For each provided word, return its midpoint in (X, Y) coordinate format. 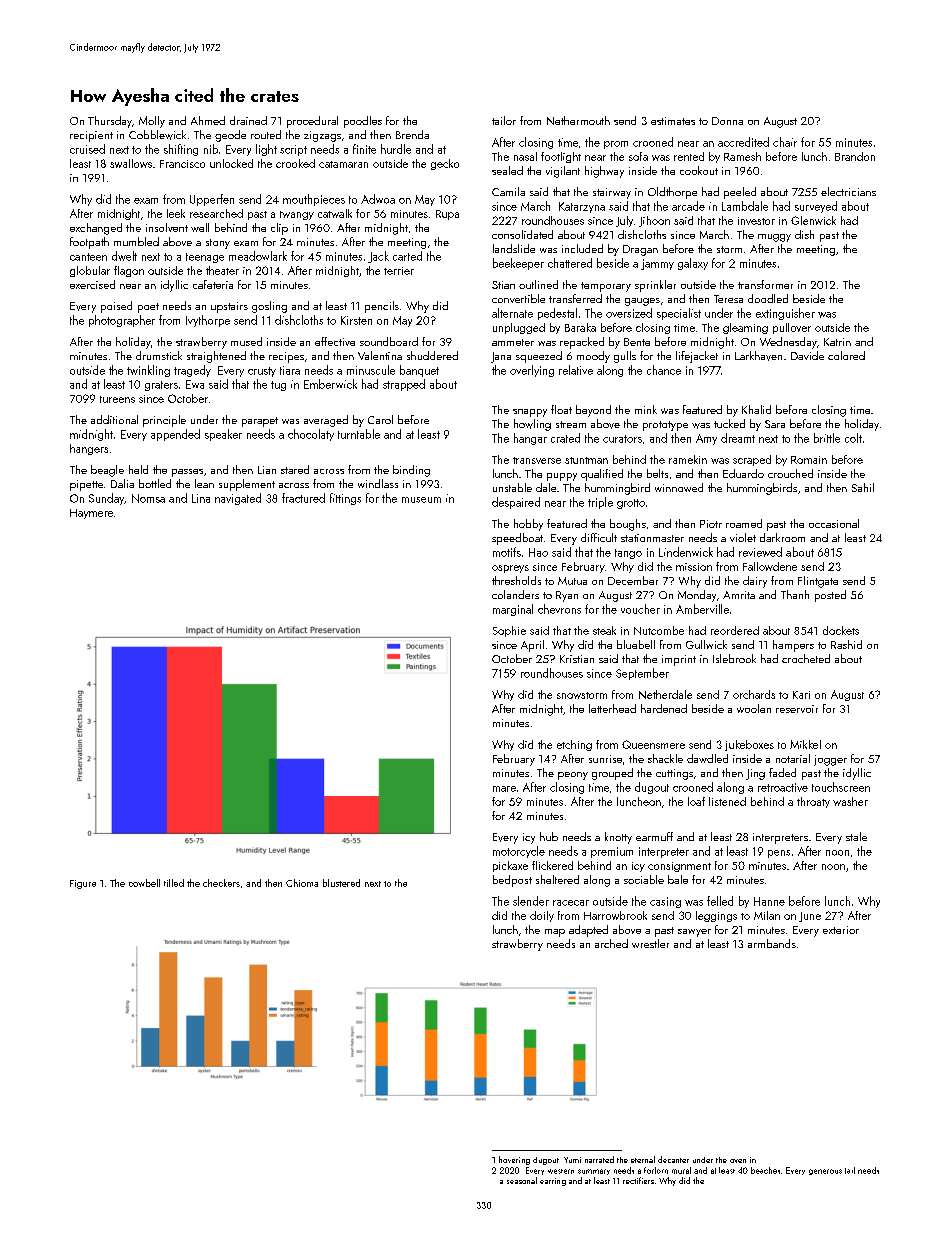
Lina (201, 498)
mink (646, 409)
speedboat (517, 539)
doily (542, 916)
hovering (514, 1160)
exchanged (96, 229)
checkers (221, 883)
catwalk (335, 213)
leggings (716, 916)
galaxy (693, 264)
